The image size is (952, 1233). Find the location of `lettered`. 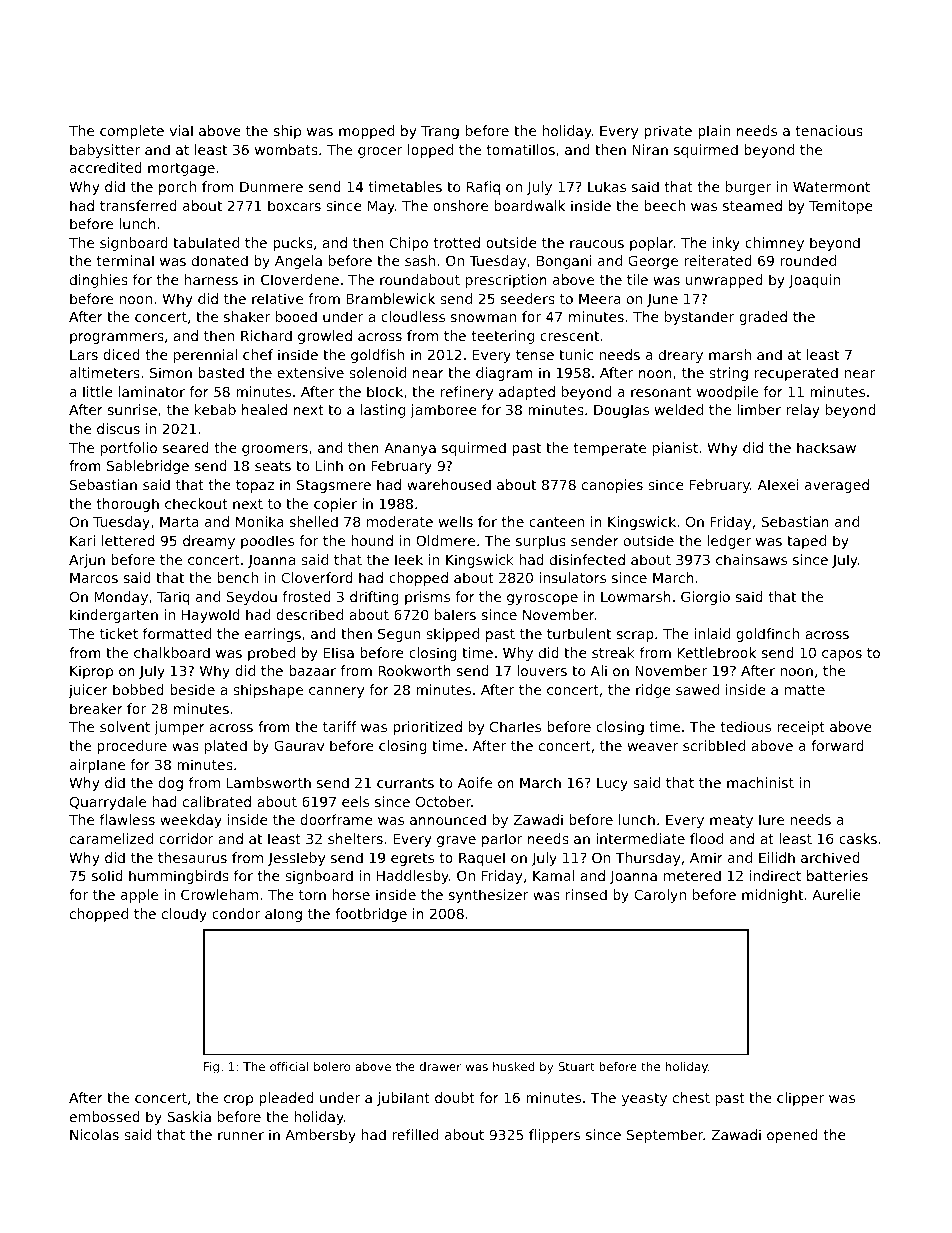

lettered is located at coordinates (128, 540).
